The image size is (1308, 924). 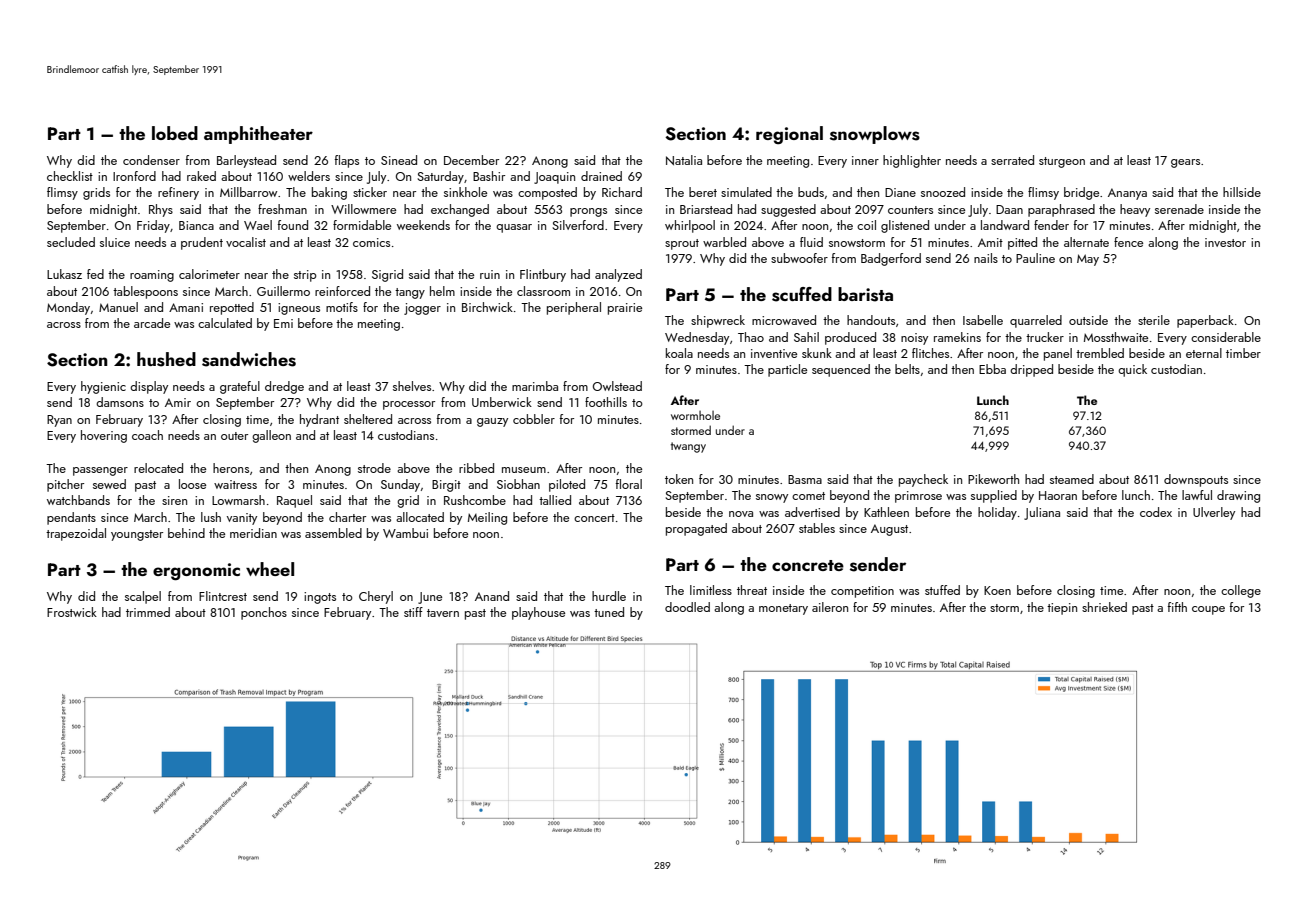 I want to click on quick, so click(x=1132, y=370).
